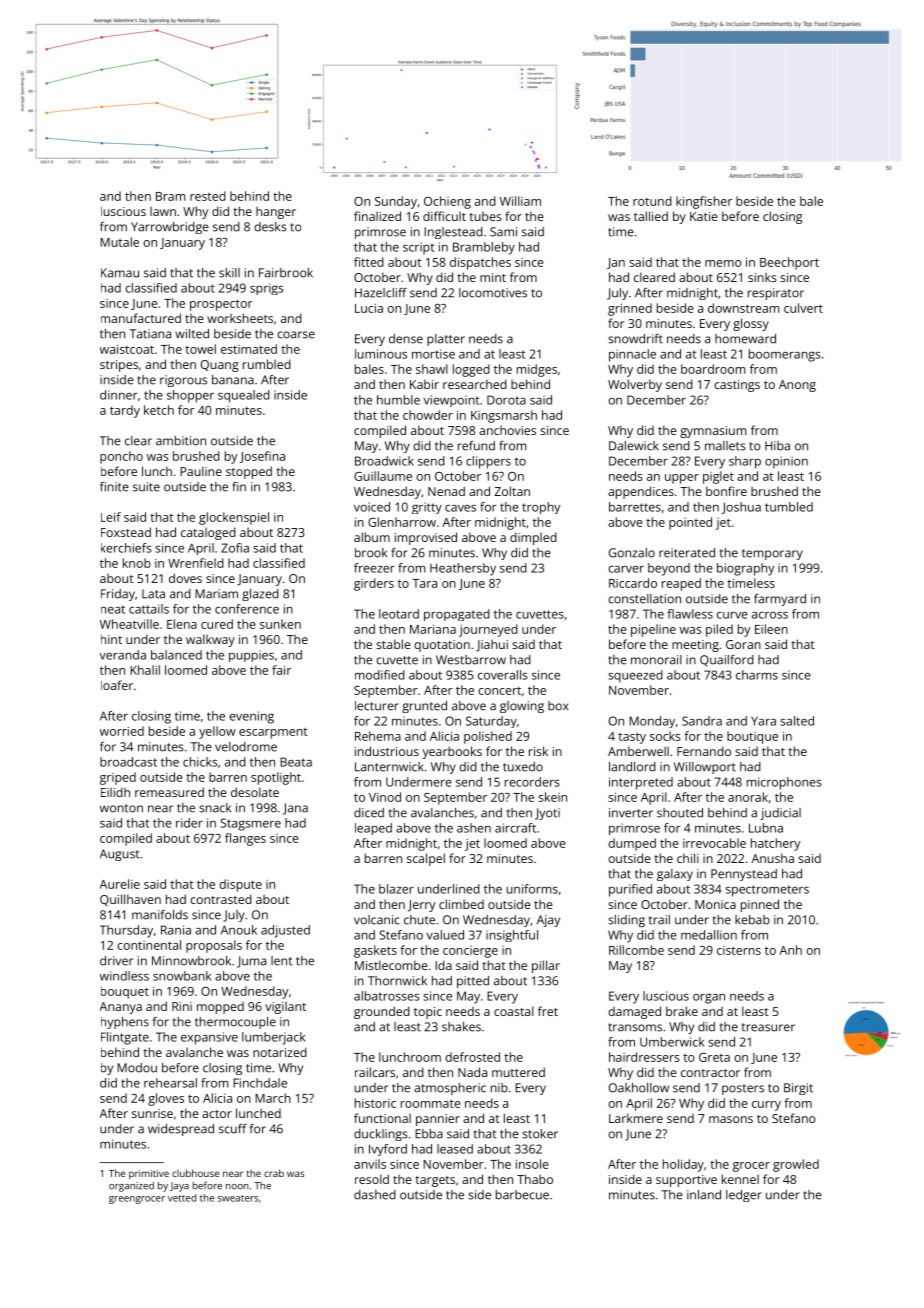 This screenshot has width=924, height=1308. Describe the element at coordinates (141, 318) in the screenshot. I see `manufactured` at that location.
